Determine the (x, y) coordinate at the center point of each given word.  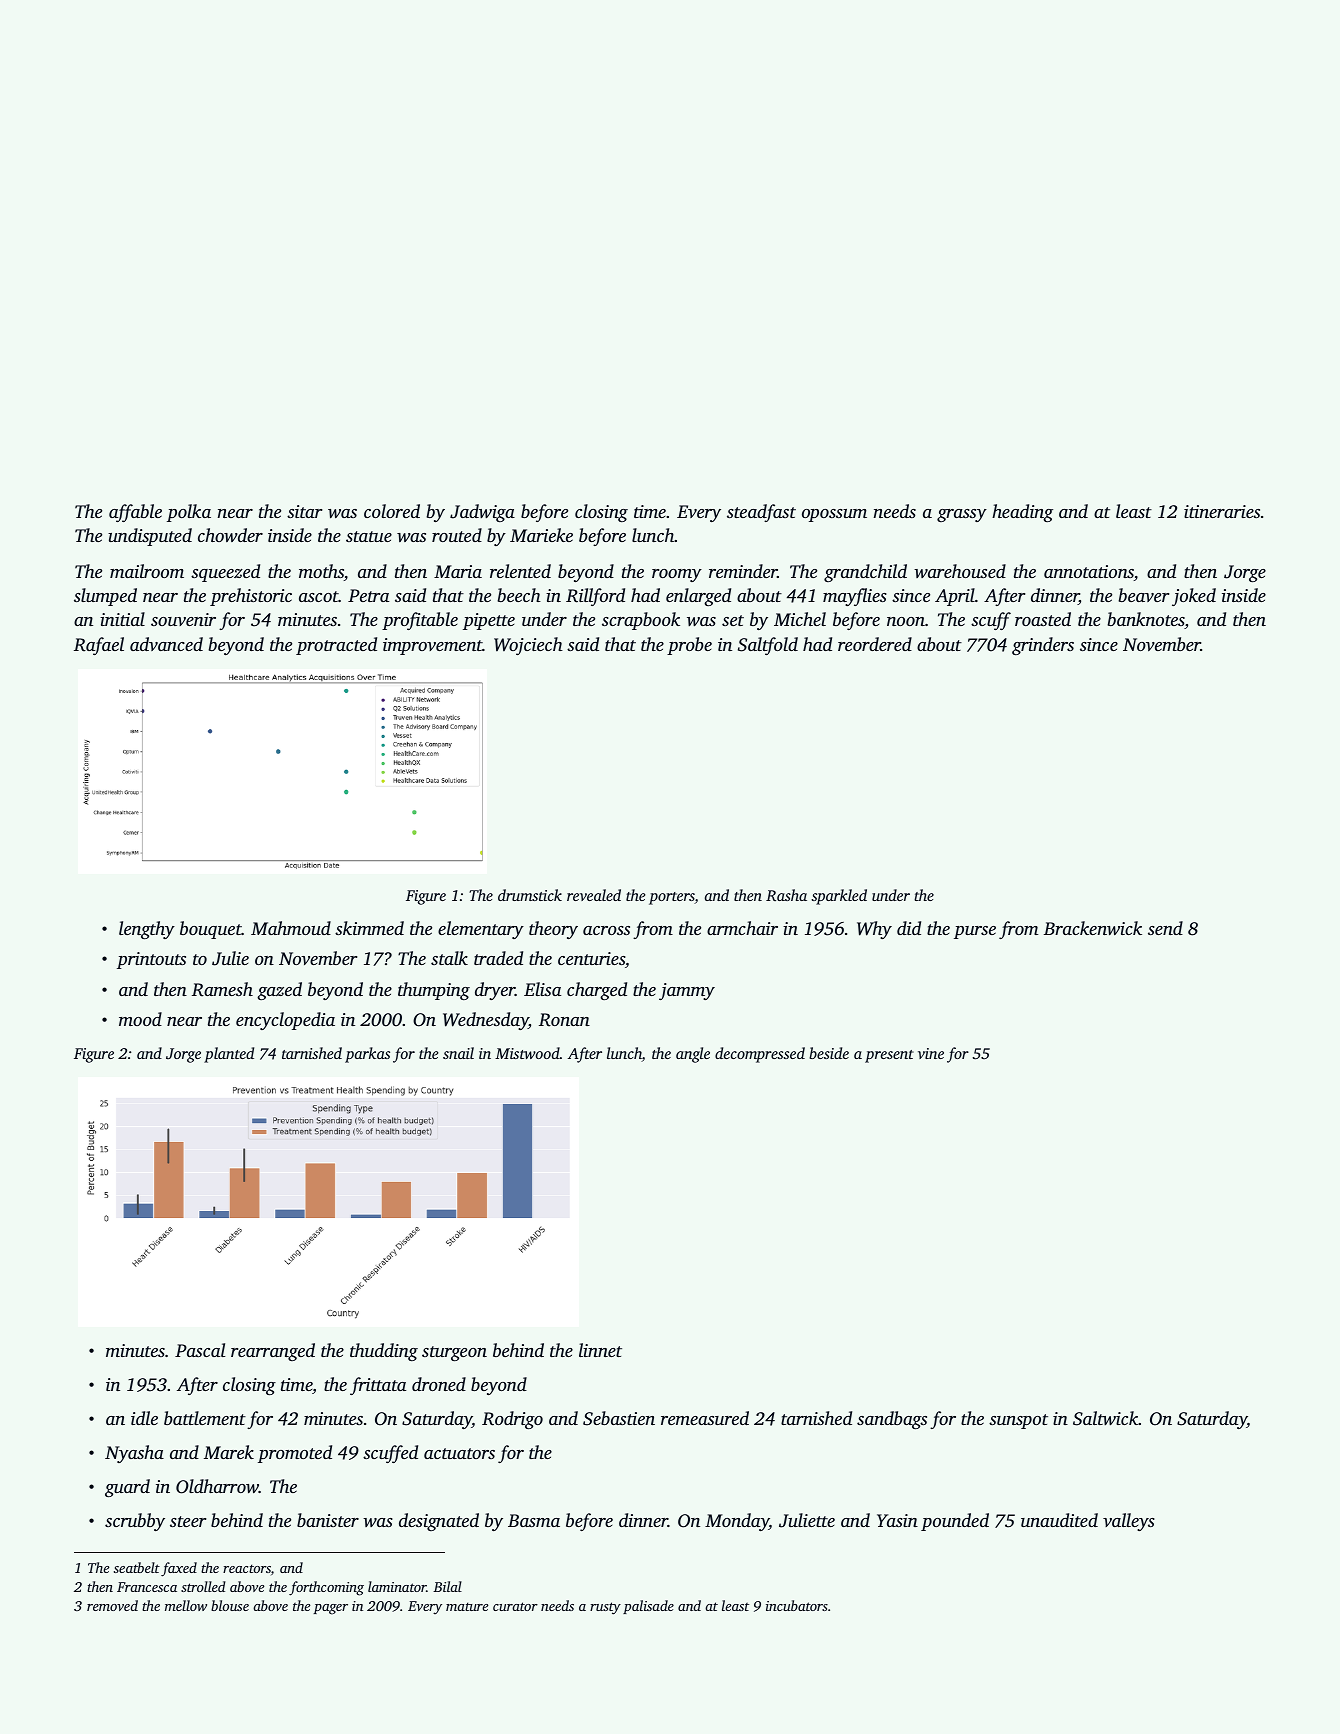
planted (229, 1055)
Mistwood (527, 1053)
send (1165, 928)
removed (112, 1605)
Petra (368, 595)
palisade (648, 1607)
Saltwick (1106, 1418)
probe (689, 646)
